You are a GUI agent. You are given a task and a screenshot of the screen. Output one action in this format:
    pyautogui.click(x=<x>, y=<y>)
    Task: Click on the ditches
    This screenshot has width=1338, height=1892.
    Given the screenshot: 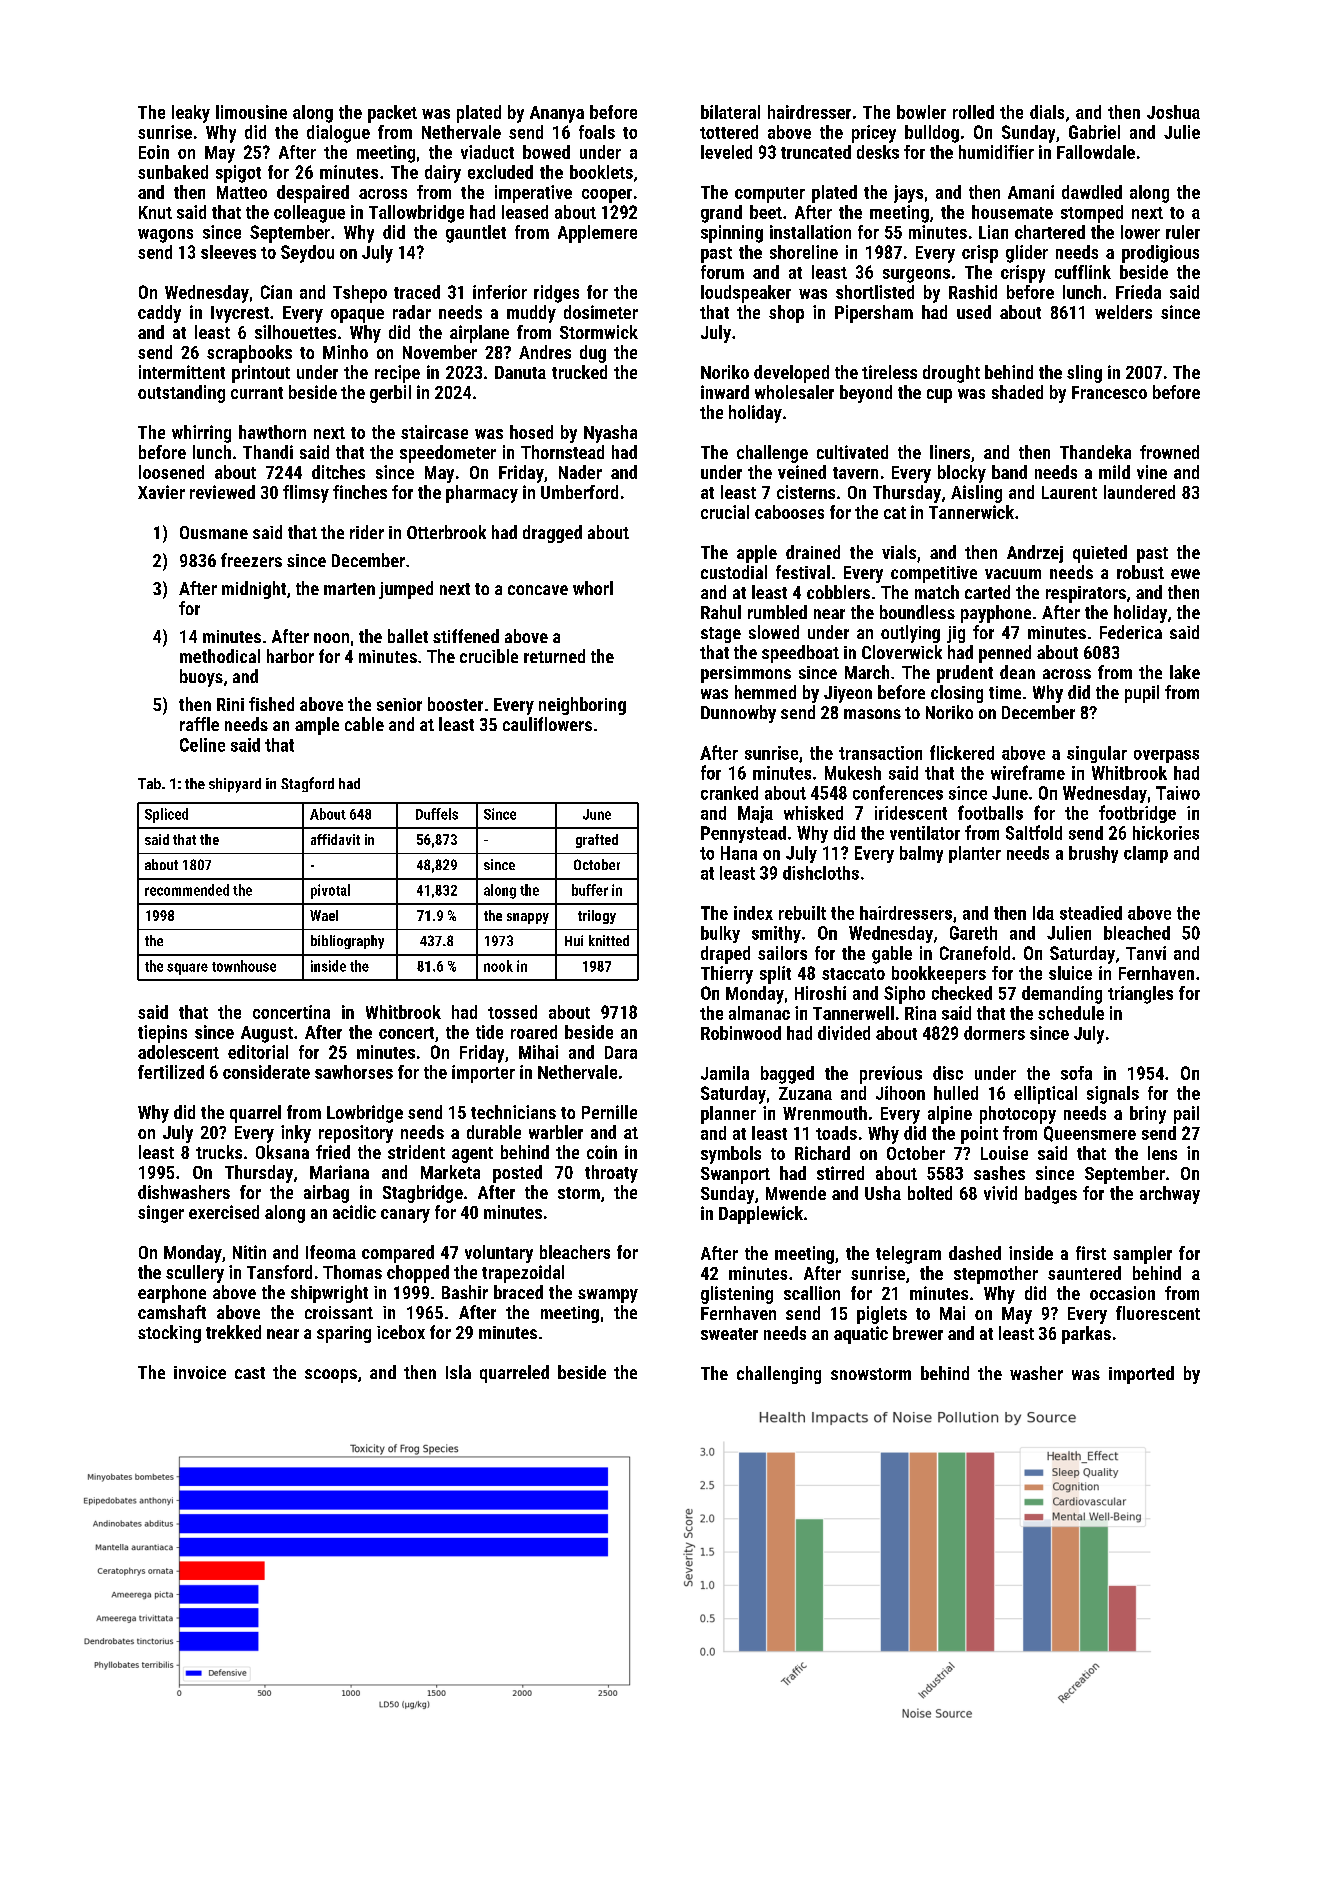 What is the action you would take?
    pyautogui.click(x=338, y=472)
